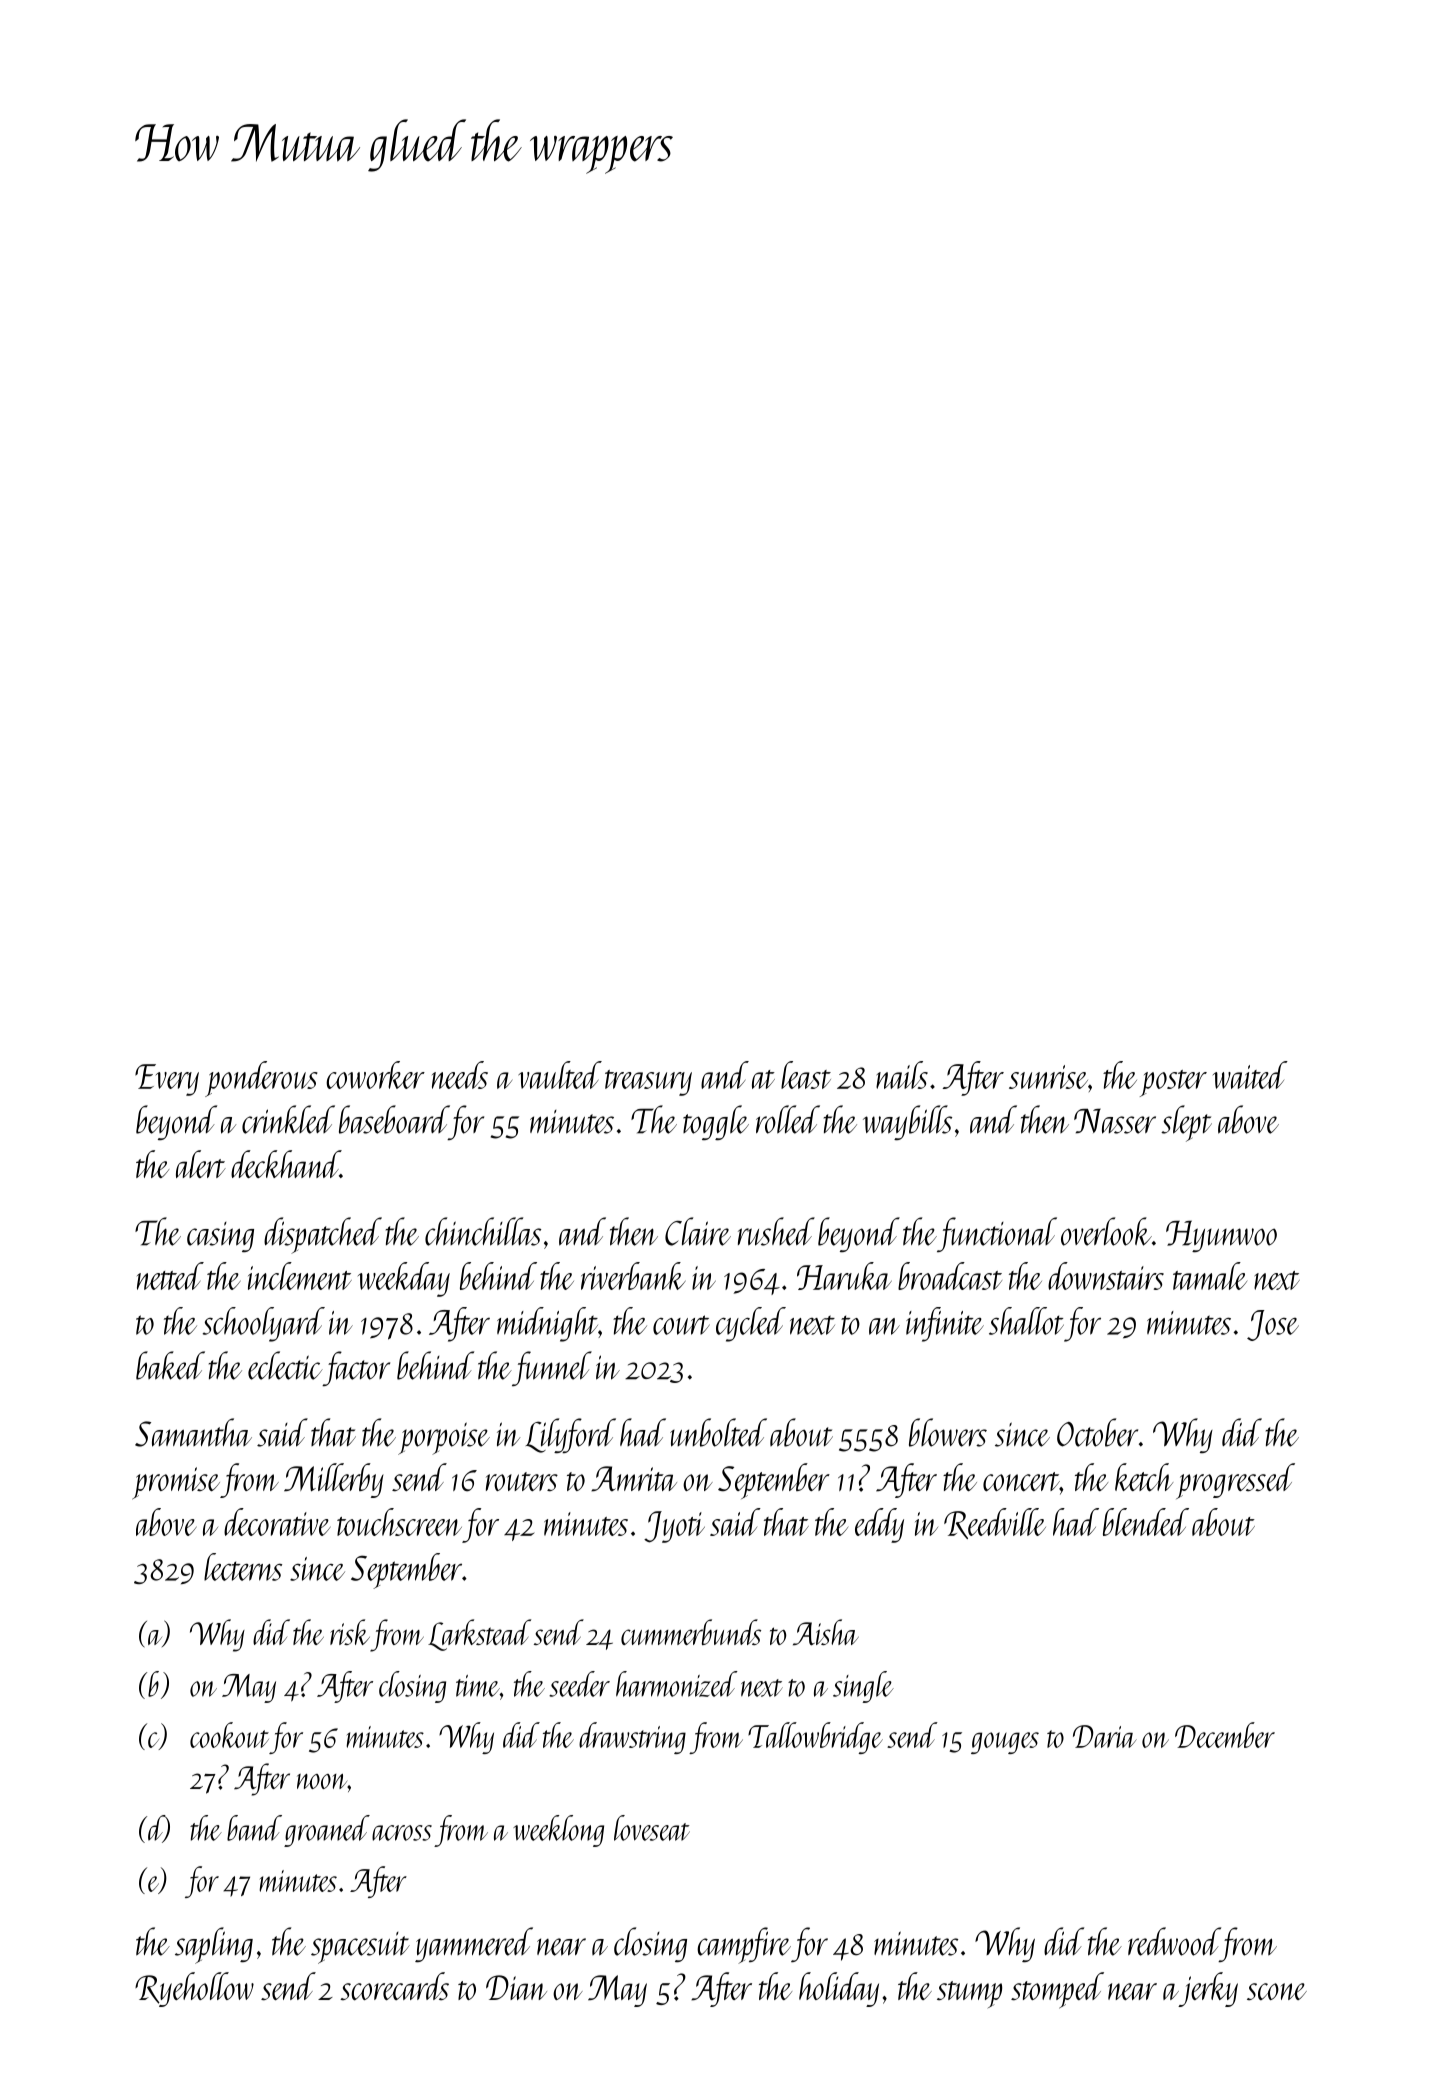 This image has width=1450, height=2100. I want to click on vaulted, so click(560, 1075).
